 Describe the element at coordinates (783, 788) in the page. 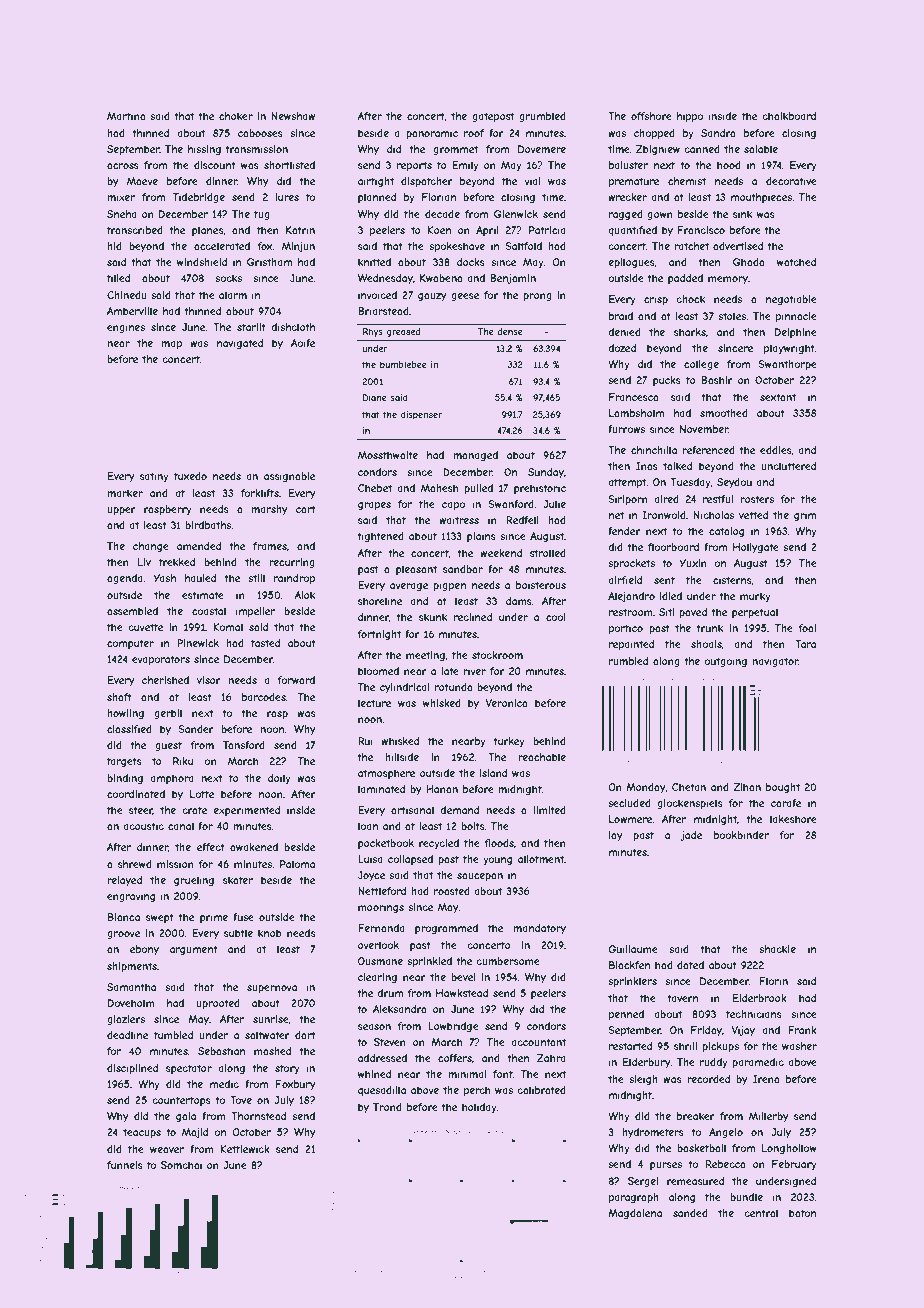

I see `bought` at that location.
